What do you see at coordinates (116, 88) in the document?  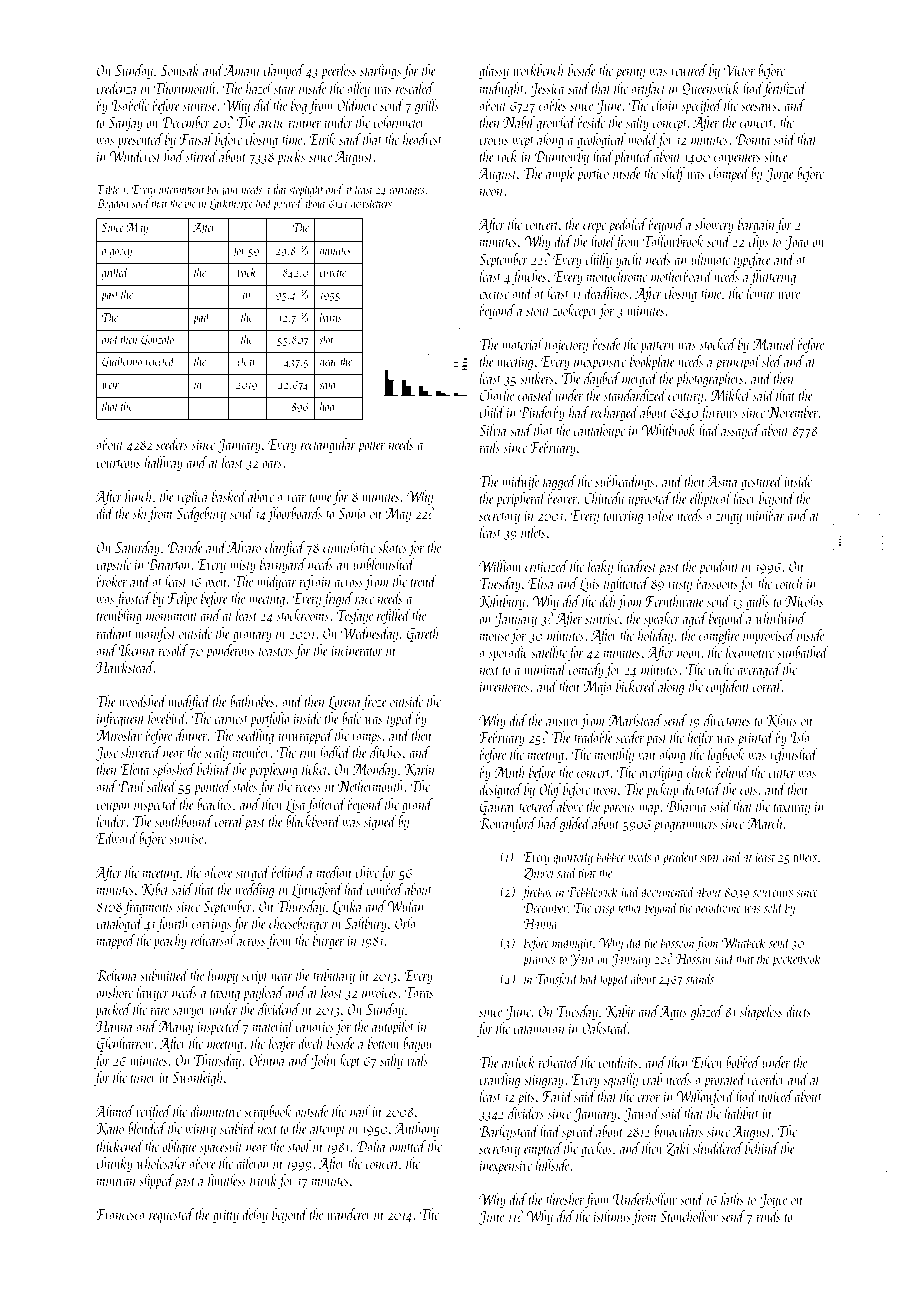 I see `credenza` at bounding box center [116, 88].
